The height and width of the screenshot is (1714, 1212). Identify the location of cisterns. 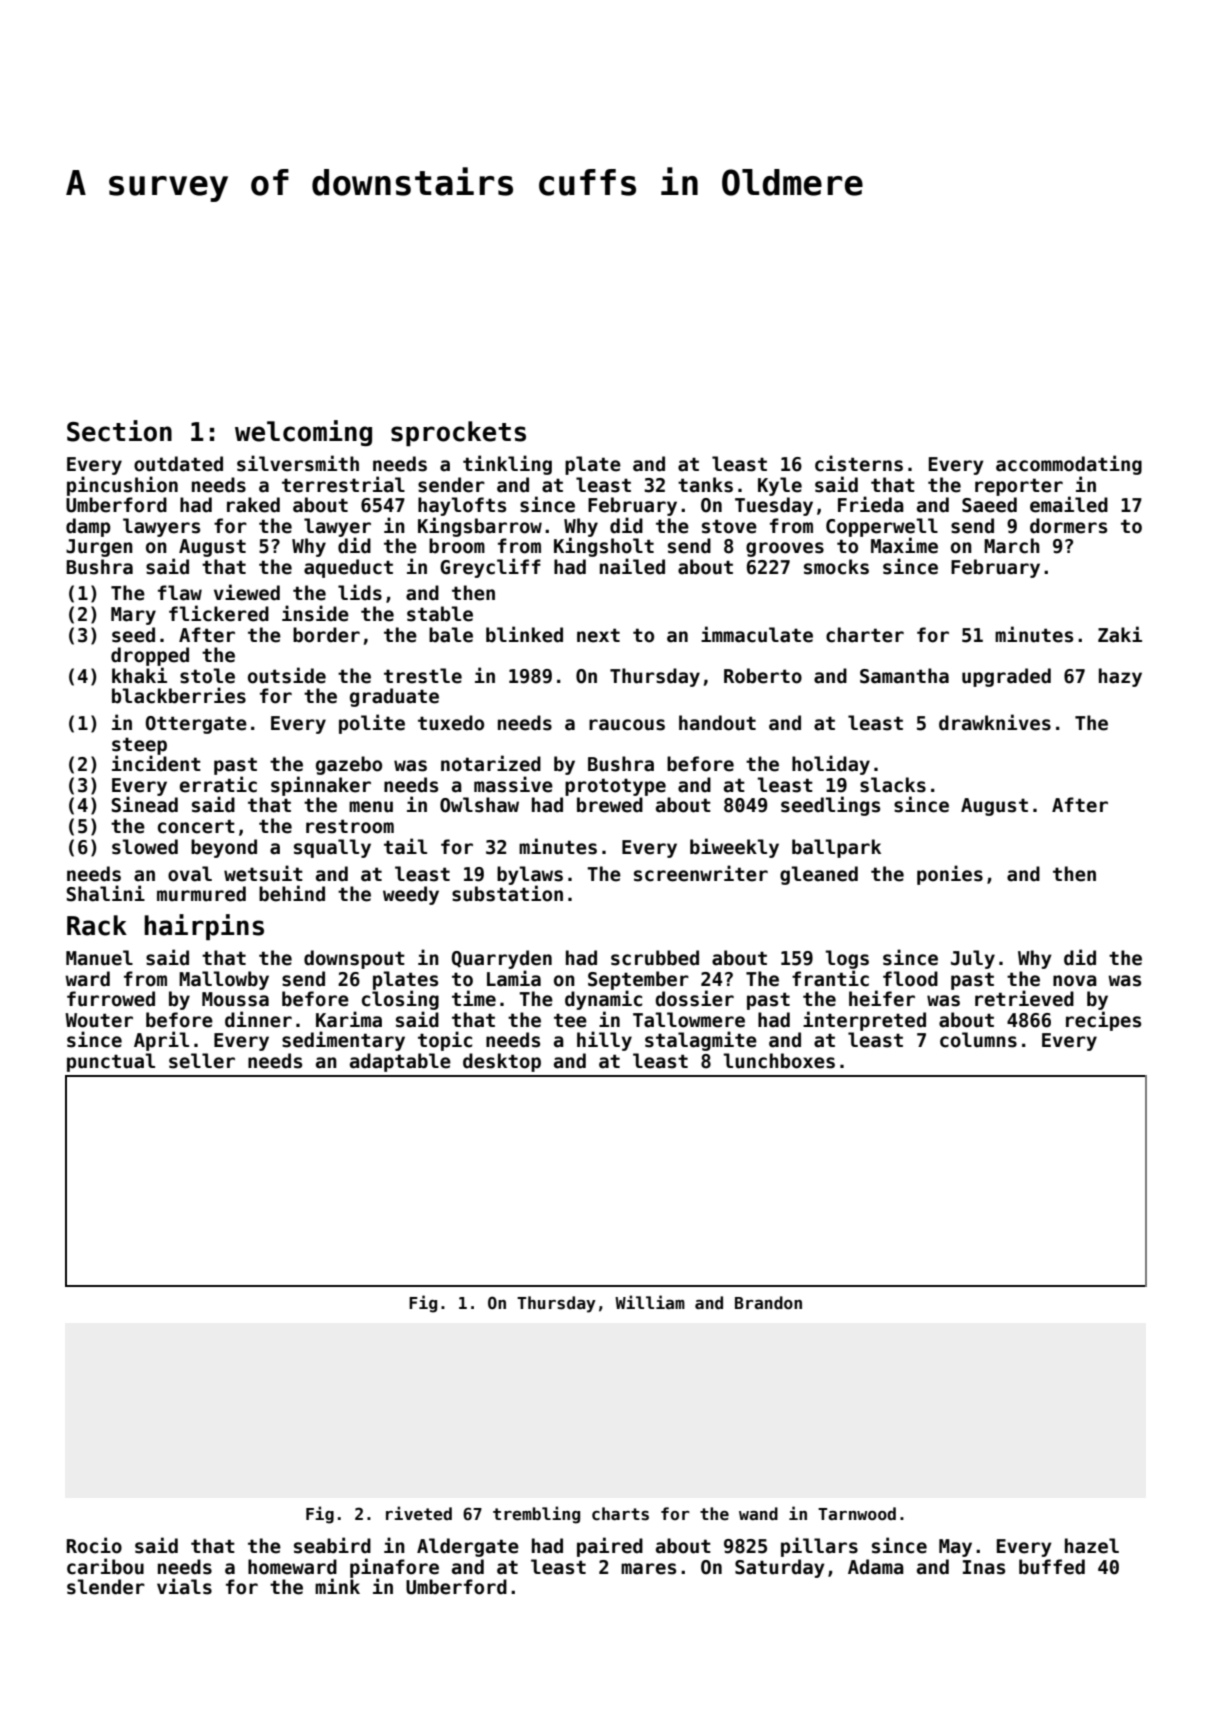
(859, 463).
